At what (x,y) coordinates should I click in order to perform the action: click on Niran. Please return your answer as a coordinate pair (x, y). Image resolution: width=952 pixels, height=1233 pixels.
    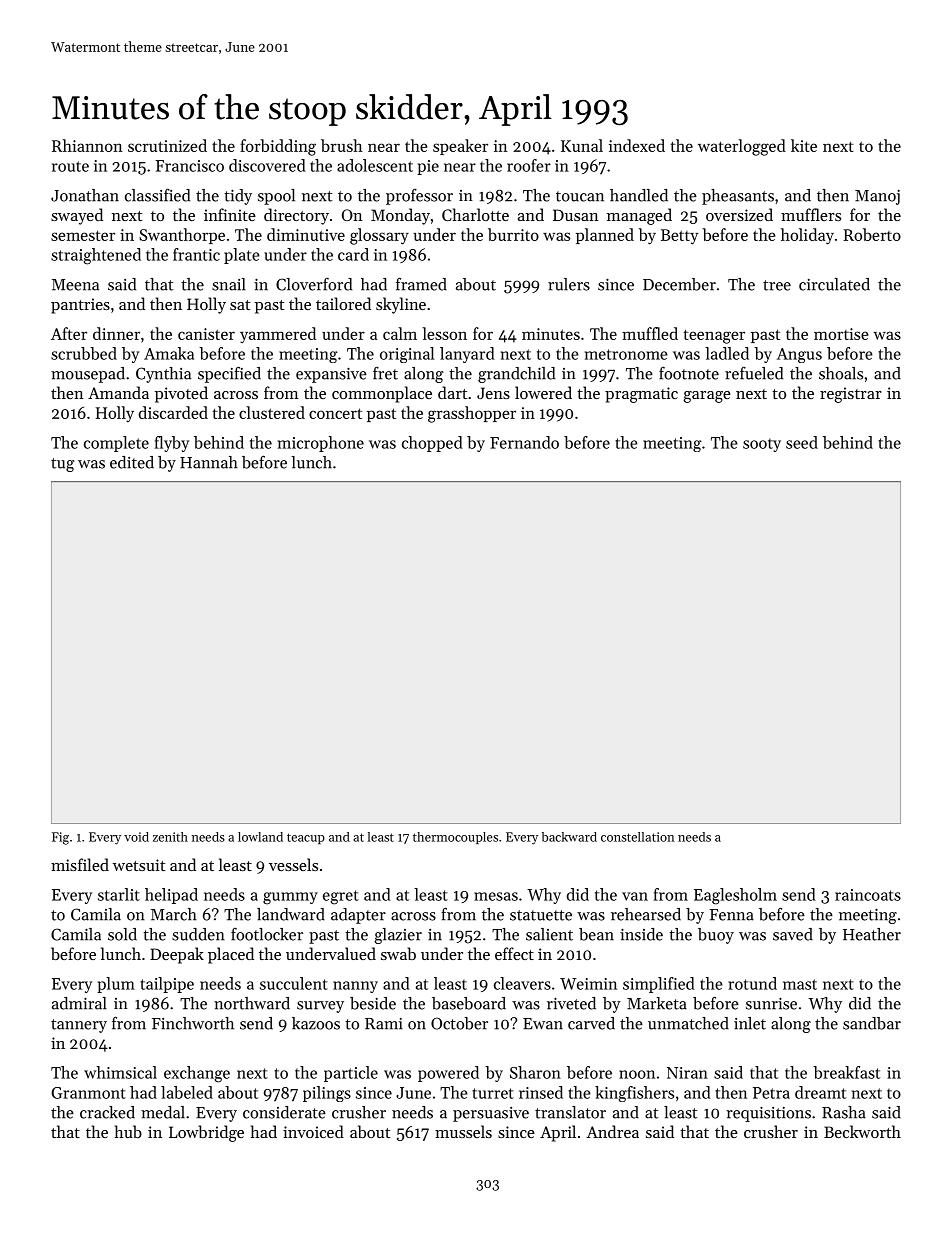
    Looking at the image, I should click on (687, 1073).
